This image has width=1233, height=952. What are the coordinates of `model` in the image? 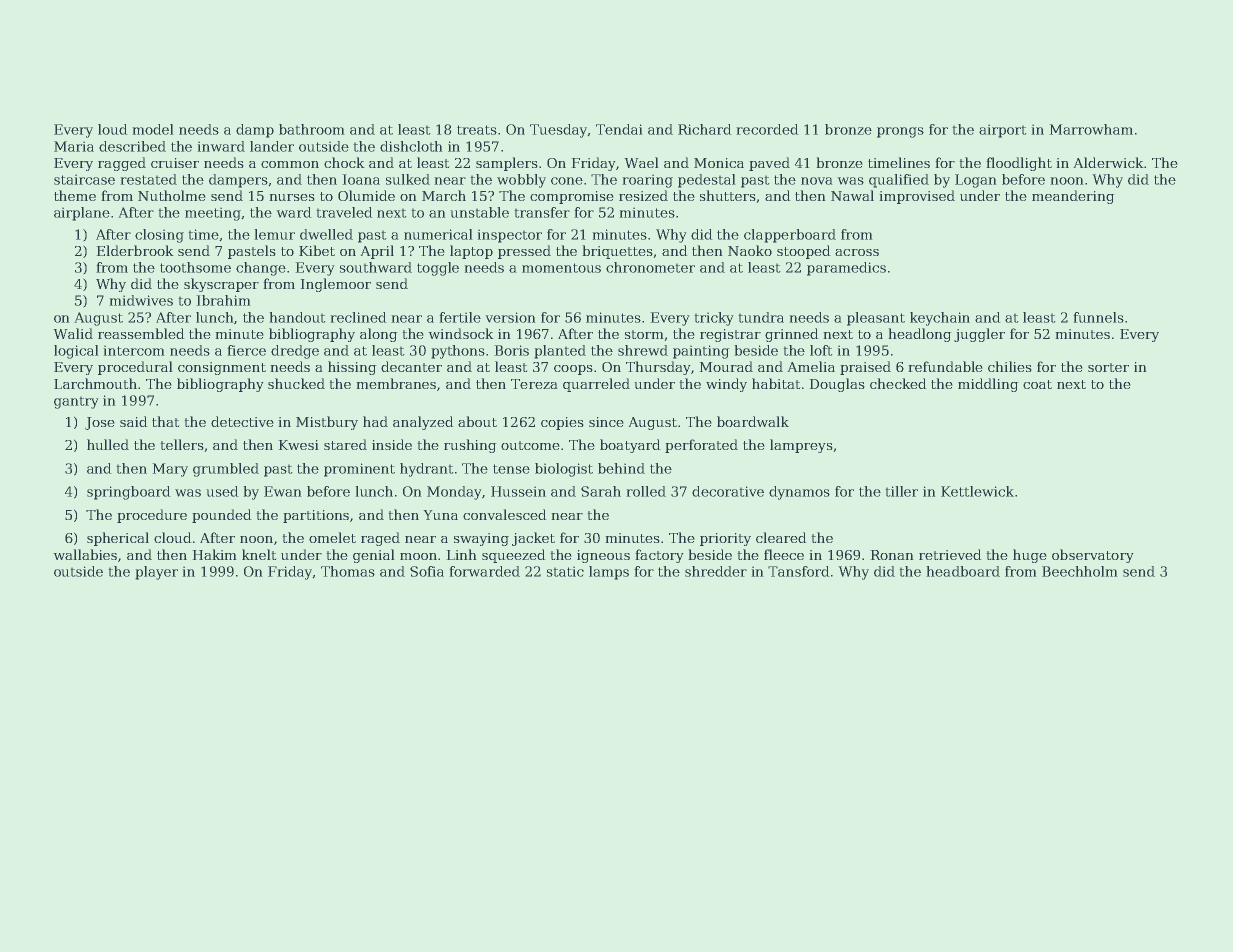 It's located at (153, 129).
